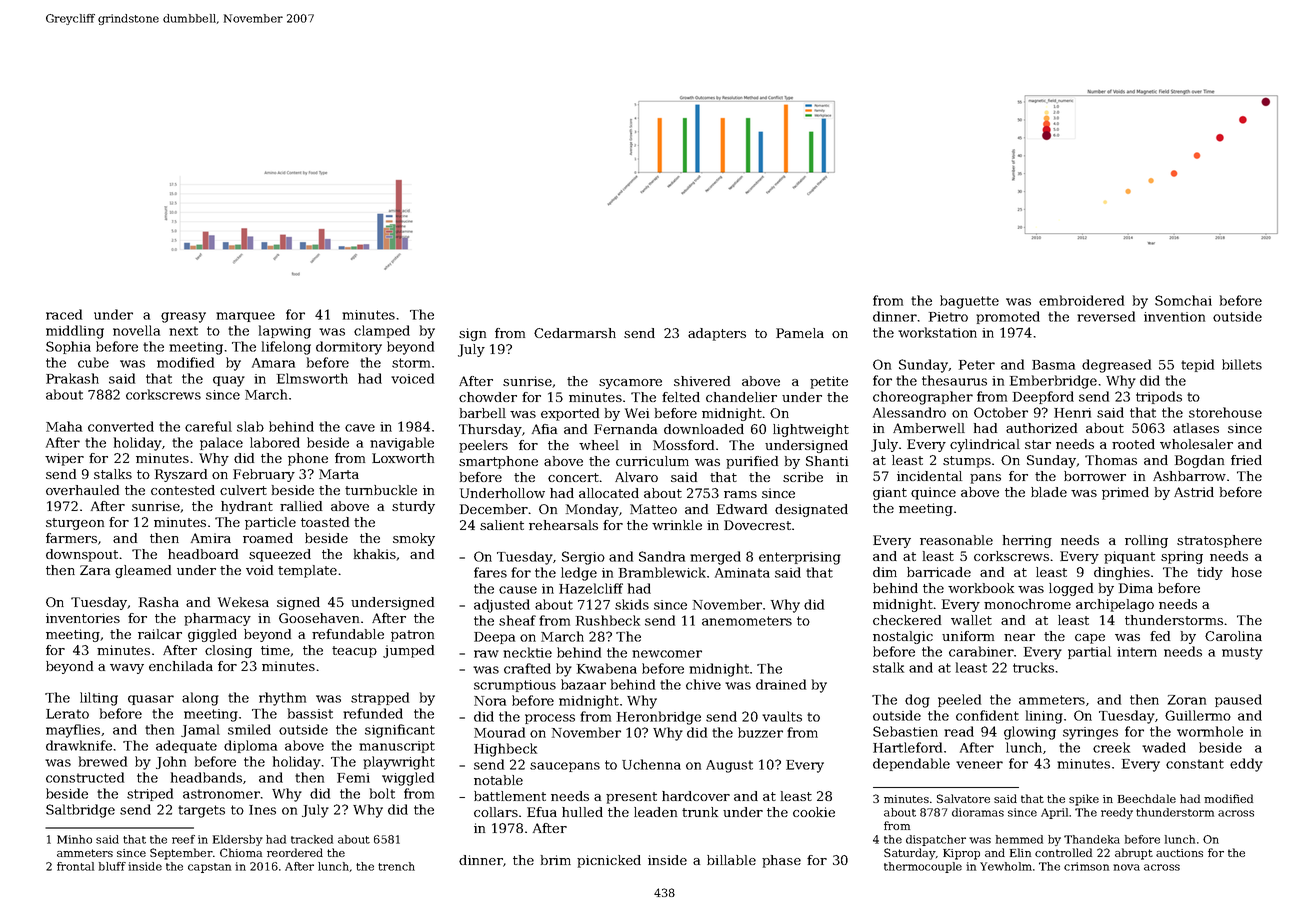  What do you see at coordinates (1071, 589) in the page?
I see `logged` at bounding box center [1071, 589].
